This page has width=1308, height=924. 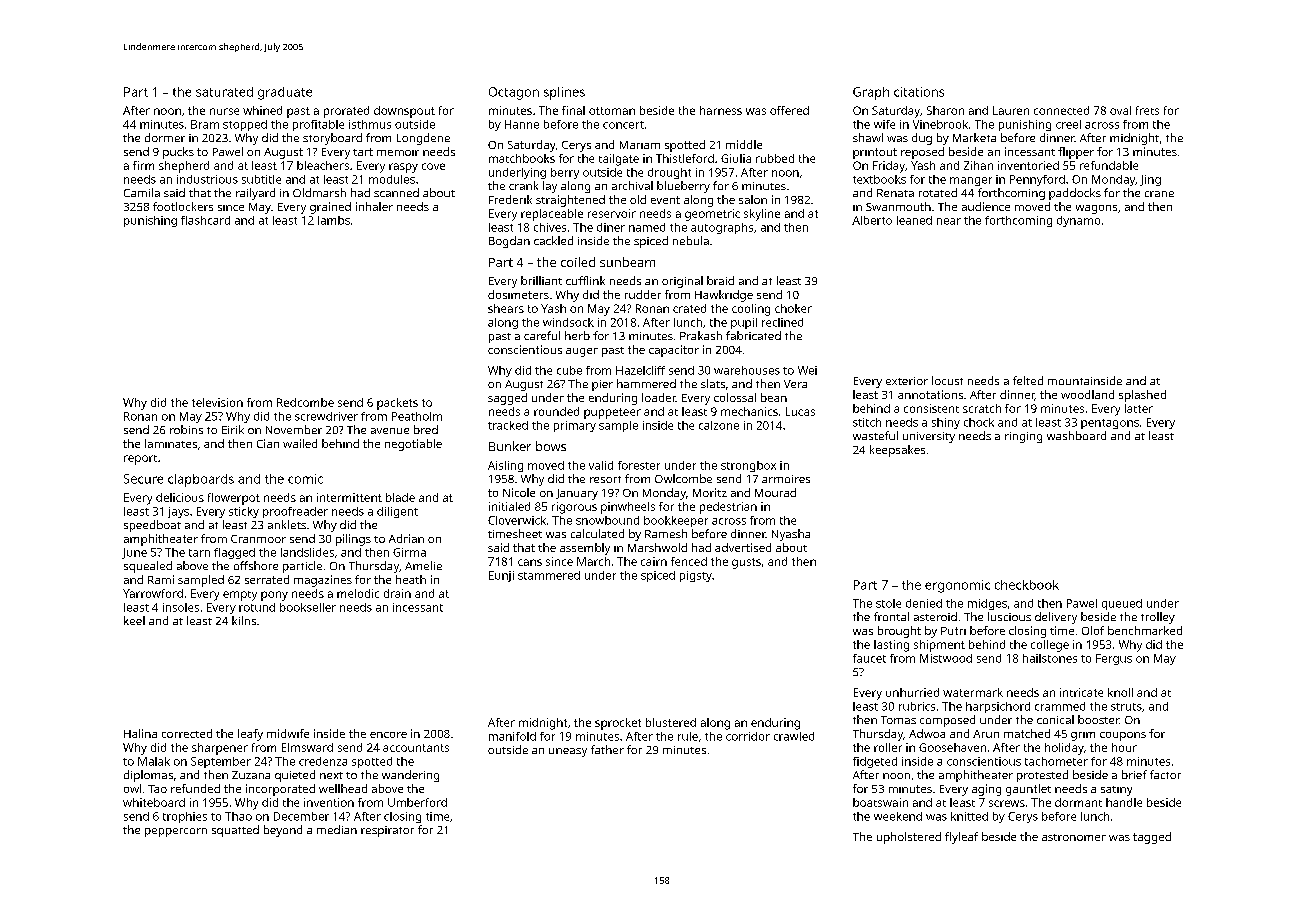 What do you see at coordinates (509, 506) in the page?
I see `initialed` at bounding box center [509, 506].
